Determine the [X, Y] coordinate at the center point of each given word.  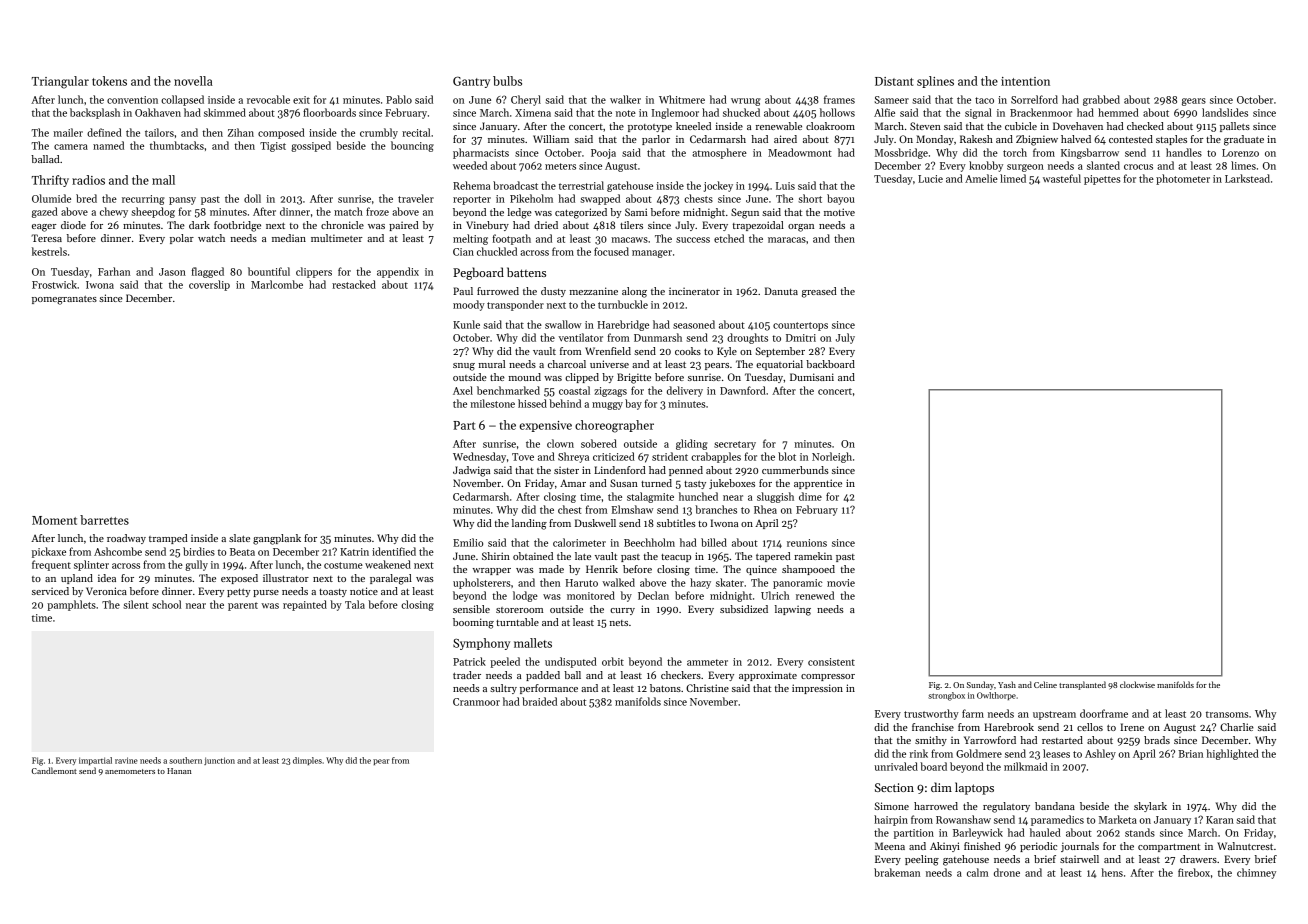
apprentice [818, 484]
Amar [573, 483]
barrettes [104, 520]
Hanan [179, 771]
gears [1194, 102]
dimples [307, 761]
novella [193, 81]
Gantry [471, 82]
